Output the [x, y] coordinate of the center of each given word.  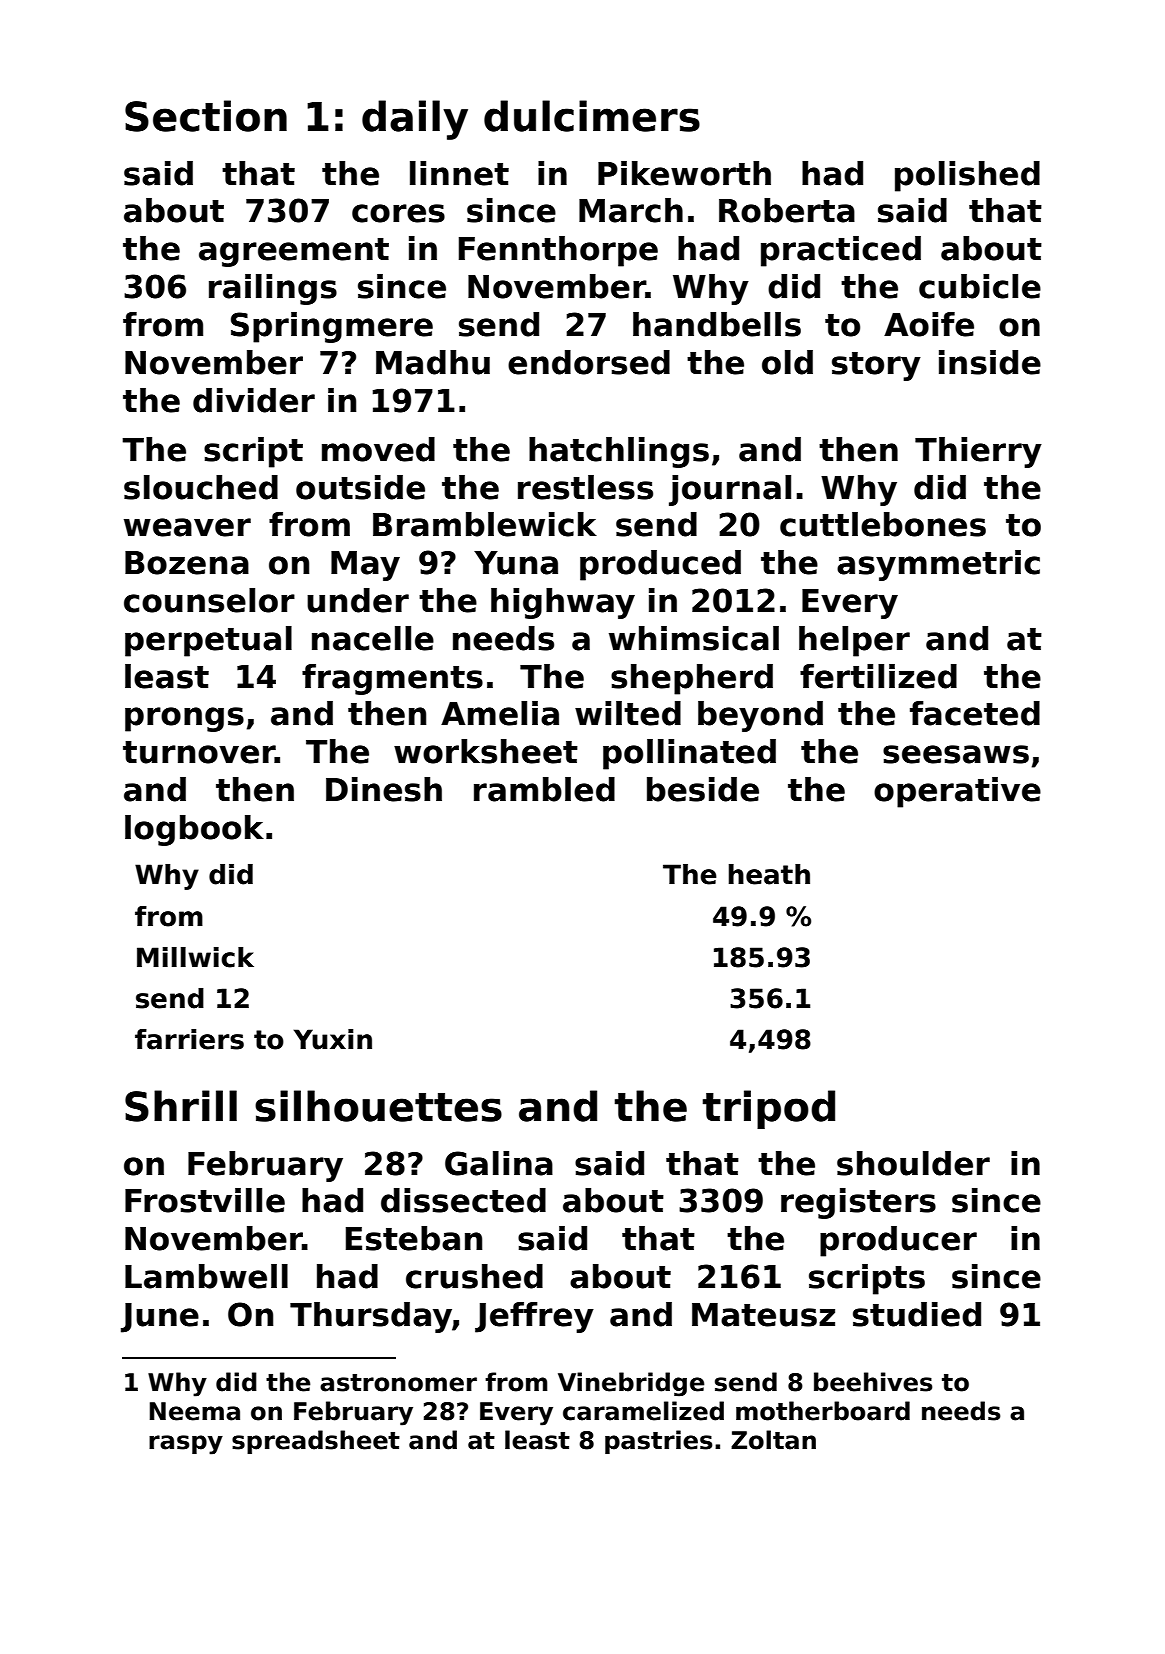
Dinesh [384, 789]
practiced [841, 251]
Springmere [332, 327]
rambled [544, 789]
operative [957, 792]
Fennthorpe [558, 251]
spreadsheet [316, 1442]
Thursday [371, 1317]
